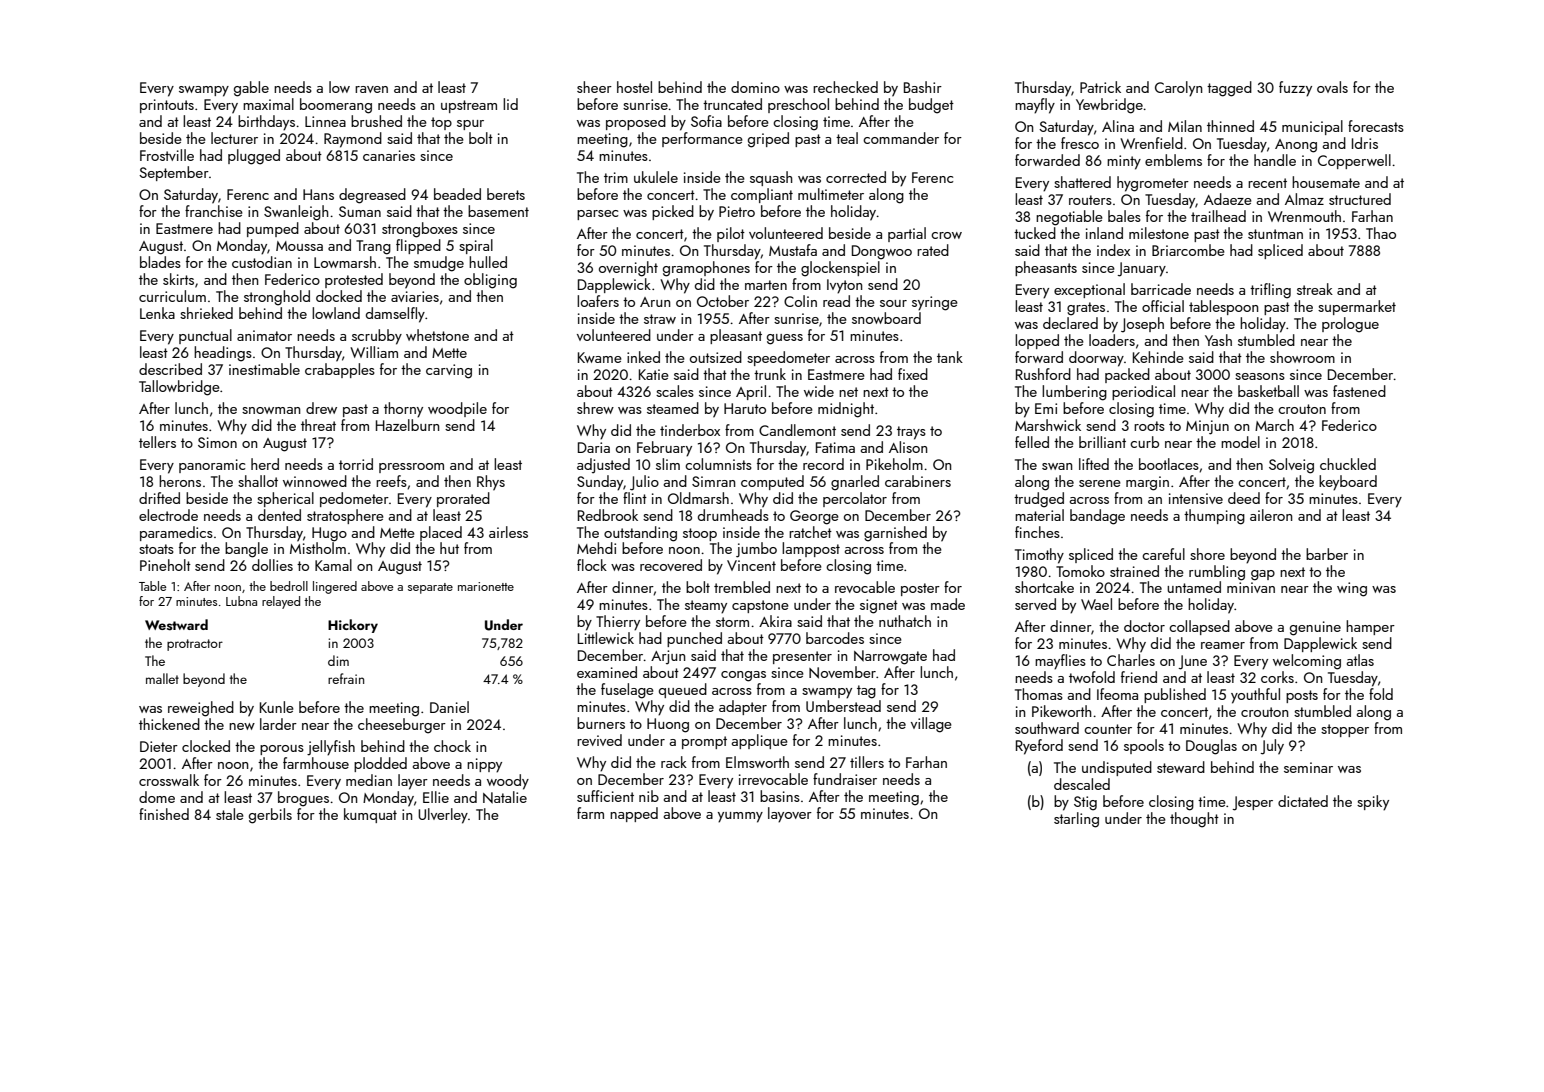 This screenshot has width=1544, height=1092. I want to click on partial, so click(907, 234).
